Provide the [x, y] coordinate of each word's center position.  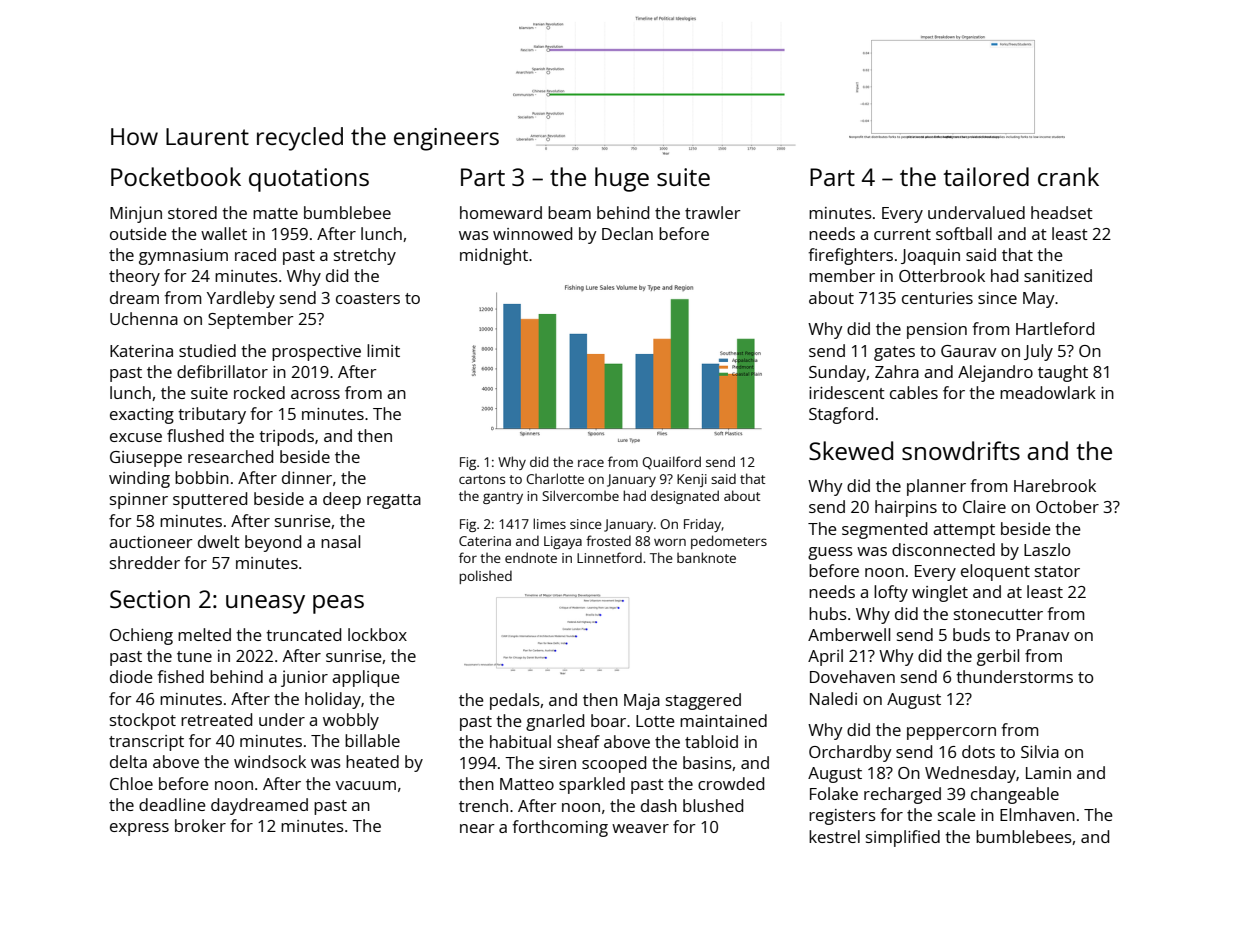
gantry [503, 498]
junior [304, 678]
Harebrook [1055, 485]
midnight [494, 256]
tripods [286, 437]
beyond [273, 543]
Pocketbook [176, 176]
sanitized [1058, 275]
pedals [515, 701]
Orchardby [850, 753]
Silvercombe [580, 495]
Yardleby [241, 299]
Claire [984, 506]
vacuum [366, 785]
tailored [986, 176]
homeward [501, 212]
